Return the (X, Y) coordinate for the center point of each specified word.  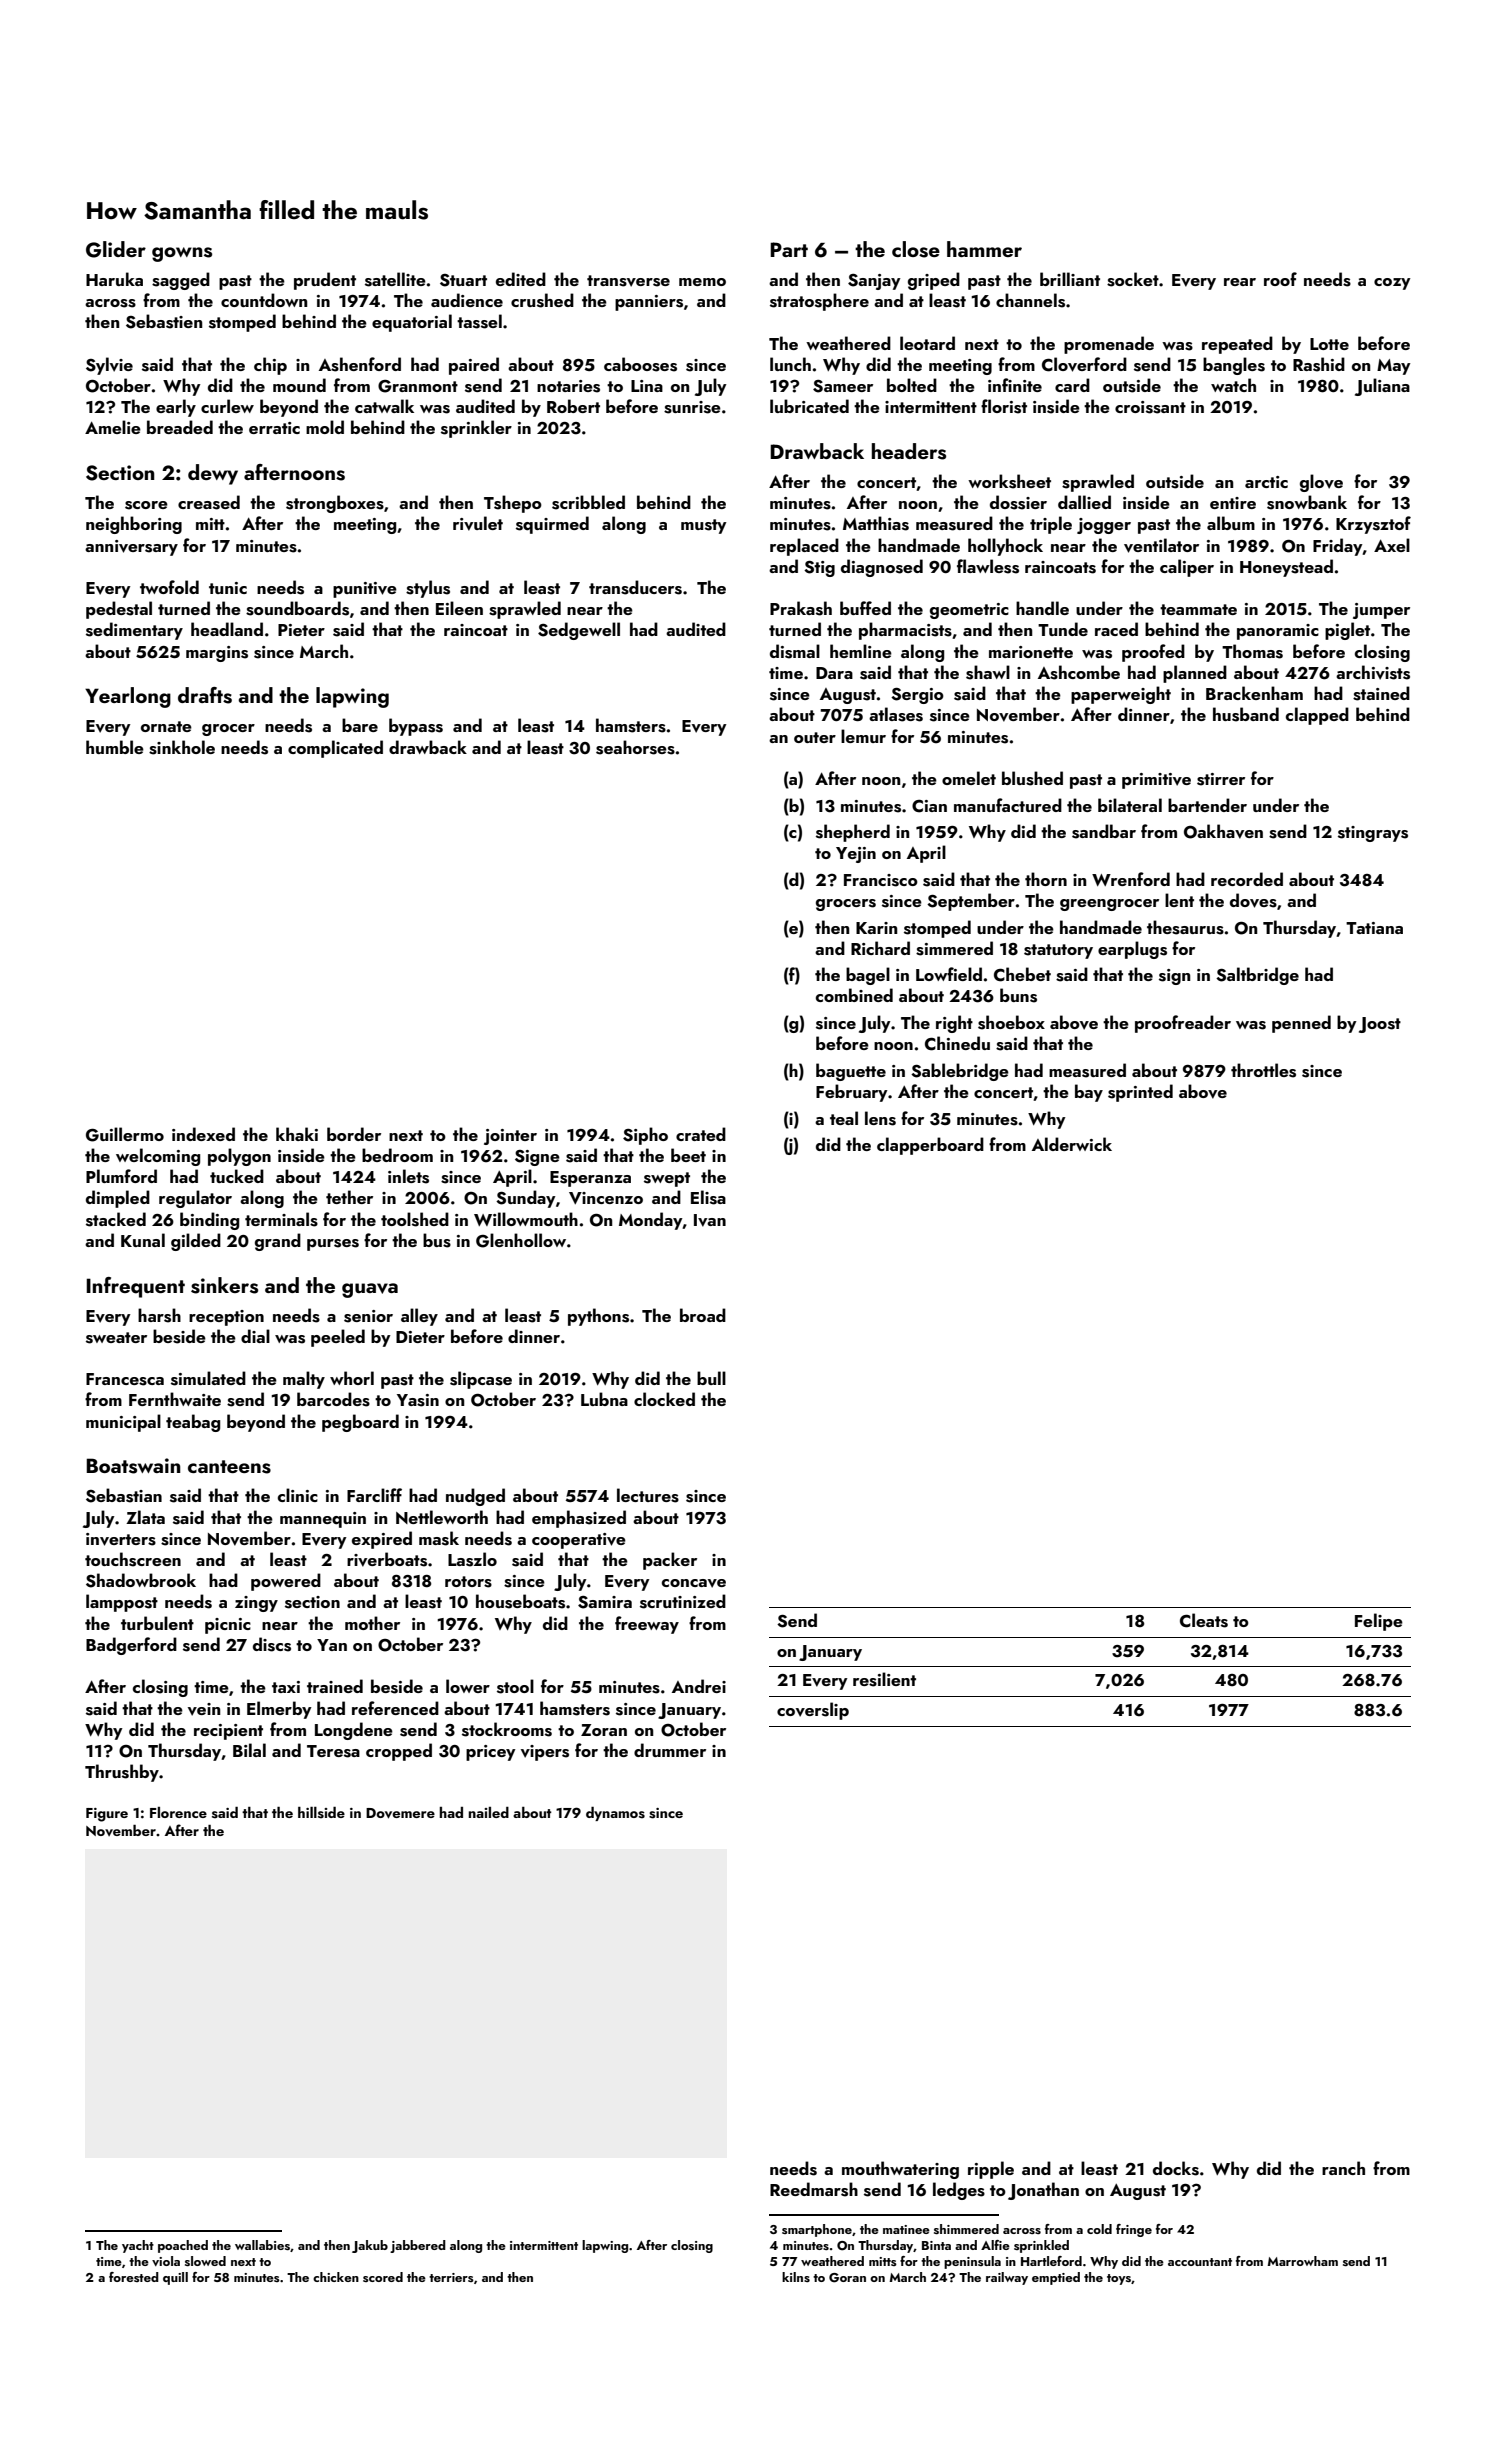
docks (1176, 2168)
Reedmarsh (814, 2189)
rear (1240, 282)
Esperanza (590, 1179)
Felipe (1379, 1622)
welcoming (158, 1157)
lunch (790, 364)
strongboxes (335, 504)
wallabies (262, 2245)
